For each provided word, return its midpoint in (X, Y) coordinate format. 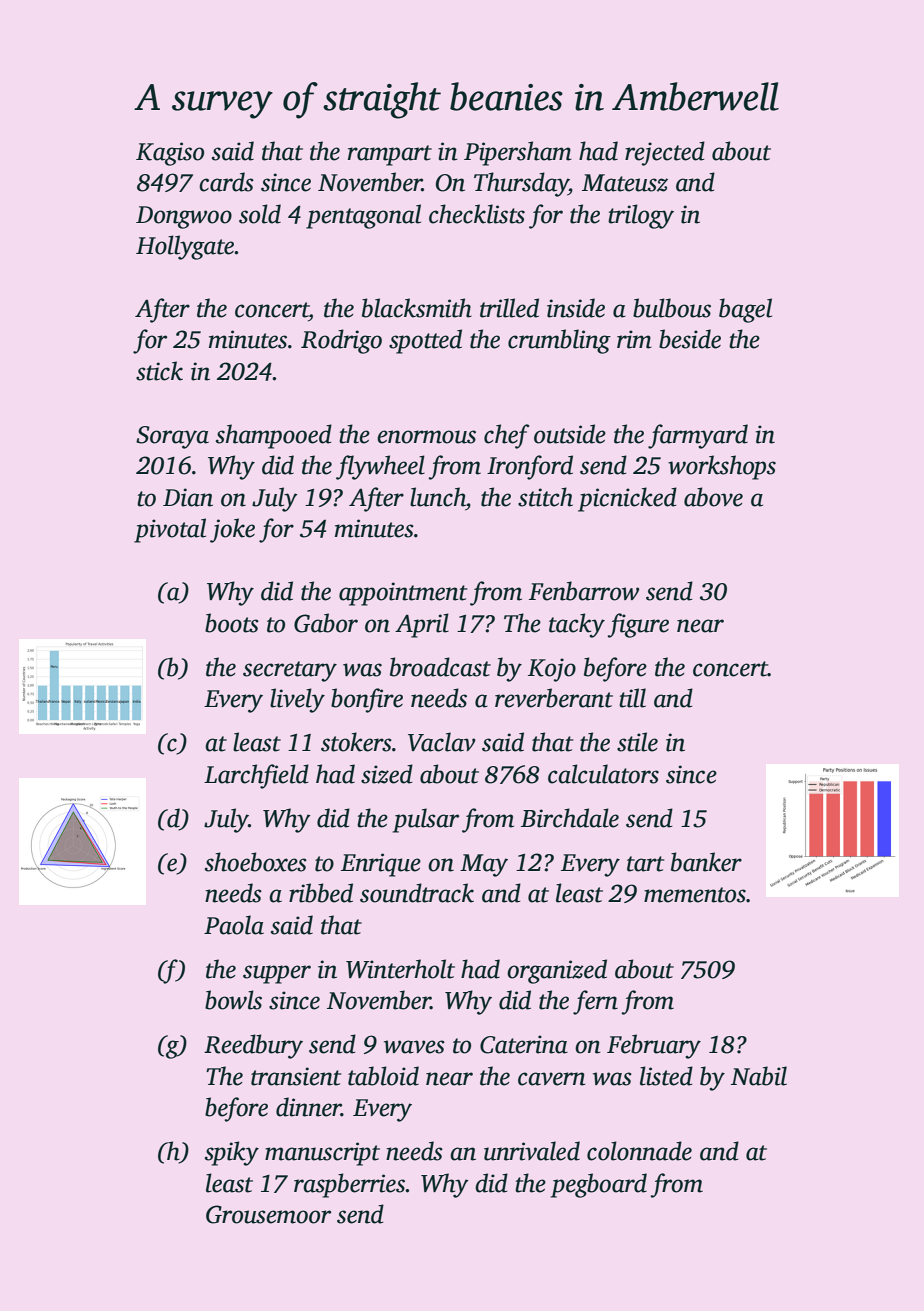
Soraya (172, 437)
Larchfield (256, 776)
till (632, 698)
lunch (438, 497)
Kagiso (170, 154)
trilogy (641, 216)
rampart (390, 155)
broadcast (440, 667)
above (713, 497)
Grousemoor (268, 1214)
